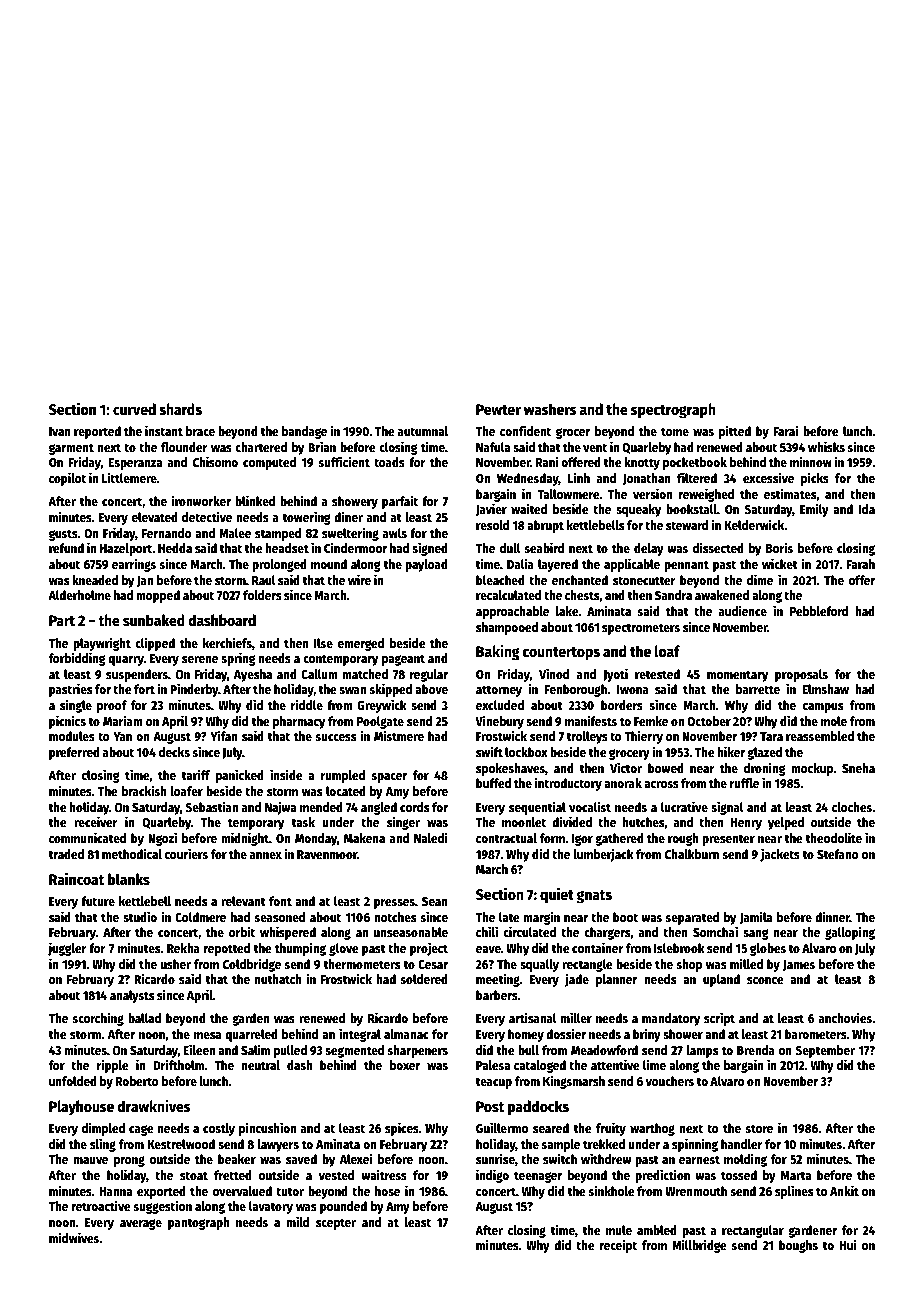 The width and height of the screenshot is (924, 1308). Describe the element at coordinates (540, 1066) in the screenshot. I see `cataloged` at that location.
